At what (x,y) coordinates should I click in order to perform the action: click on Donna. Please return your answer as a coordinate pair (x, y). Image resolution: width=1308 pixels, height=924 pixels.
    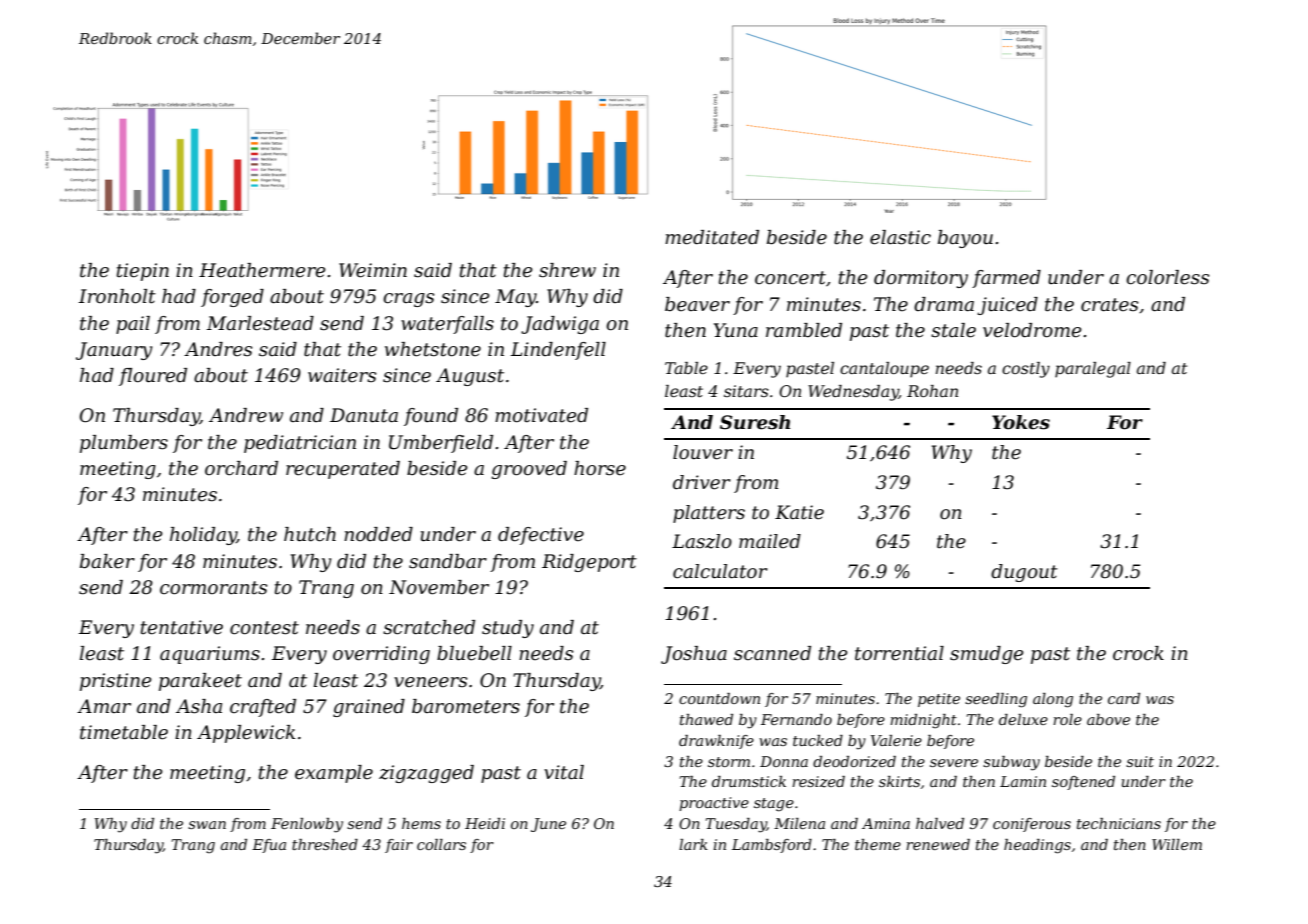
    Looking at the image, I should click on (784, 761).
